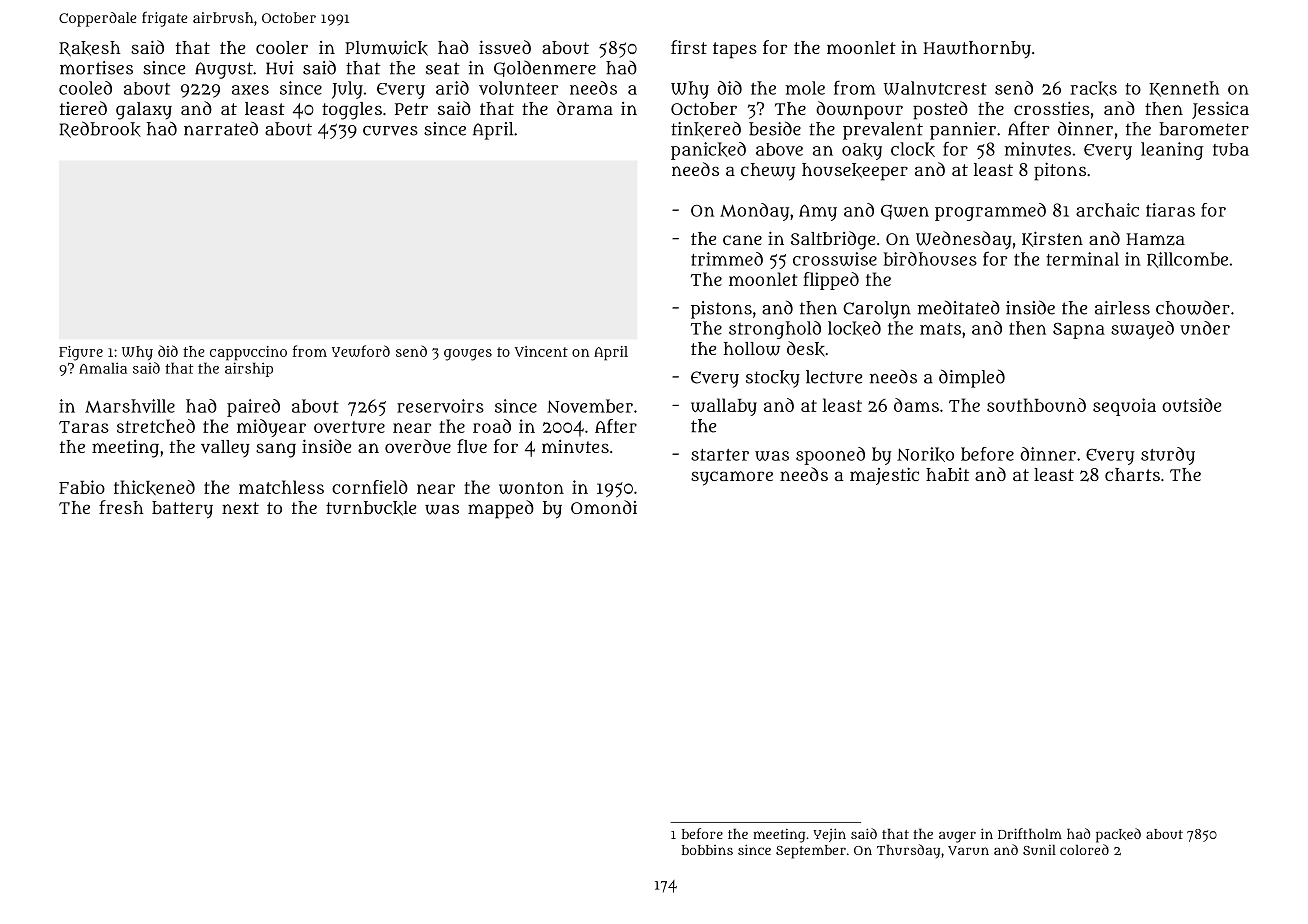 This image has width=1308, height=924. I want to click on charts, so click(1132, 474).
